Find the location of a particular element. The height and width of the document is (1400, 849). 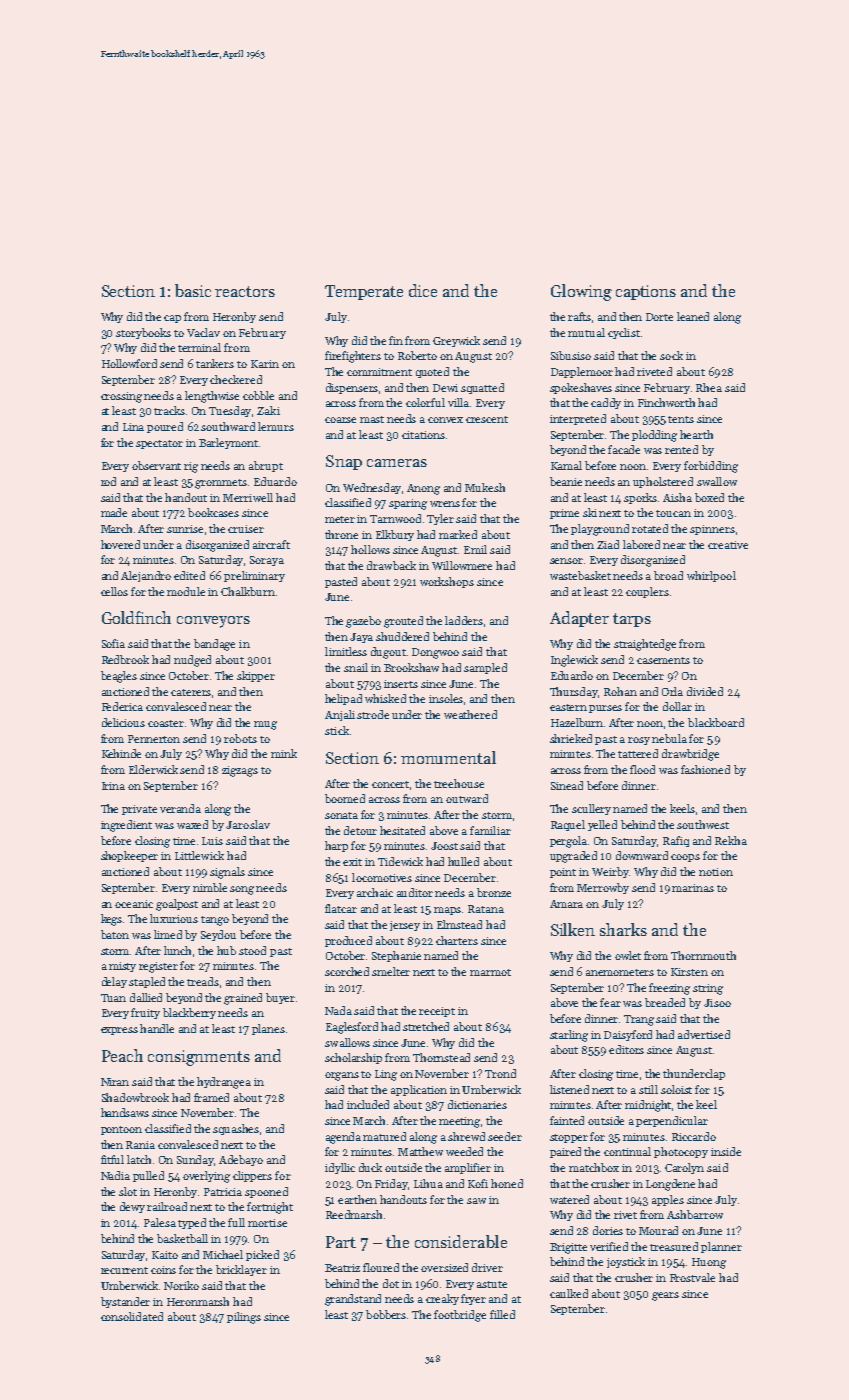

storybooks is located at coordinates (143, 333).
